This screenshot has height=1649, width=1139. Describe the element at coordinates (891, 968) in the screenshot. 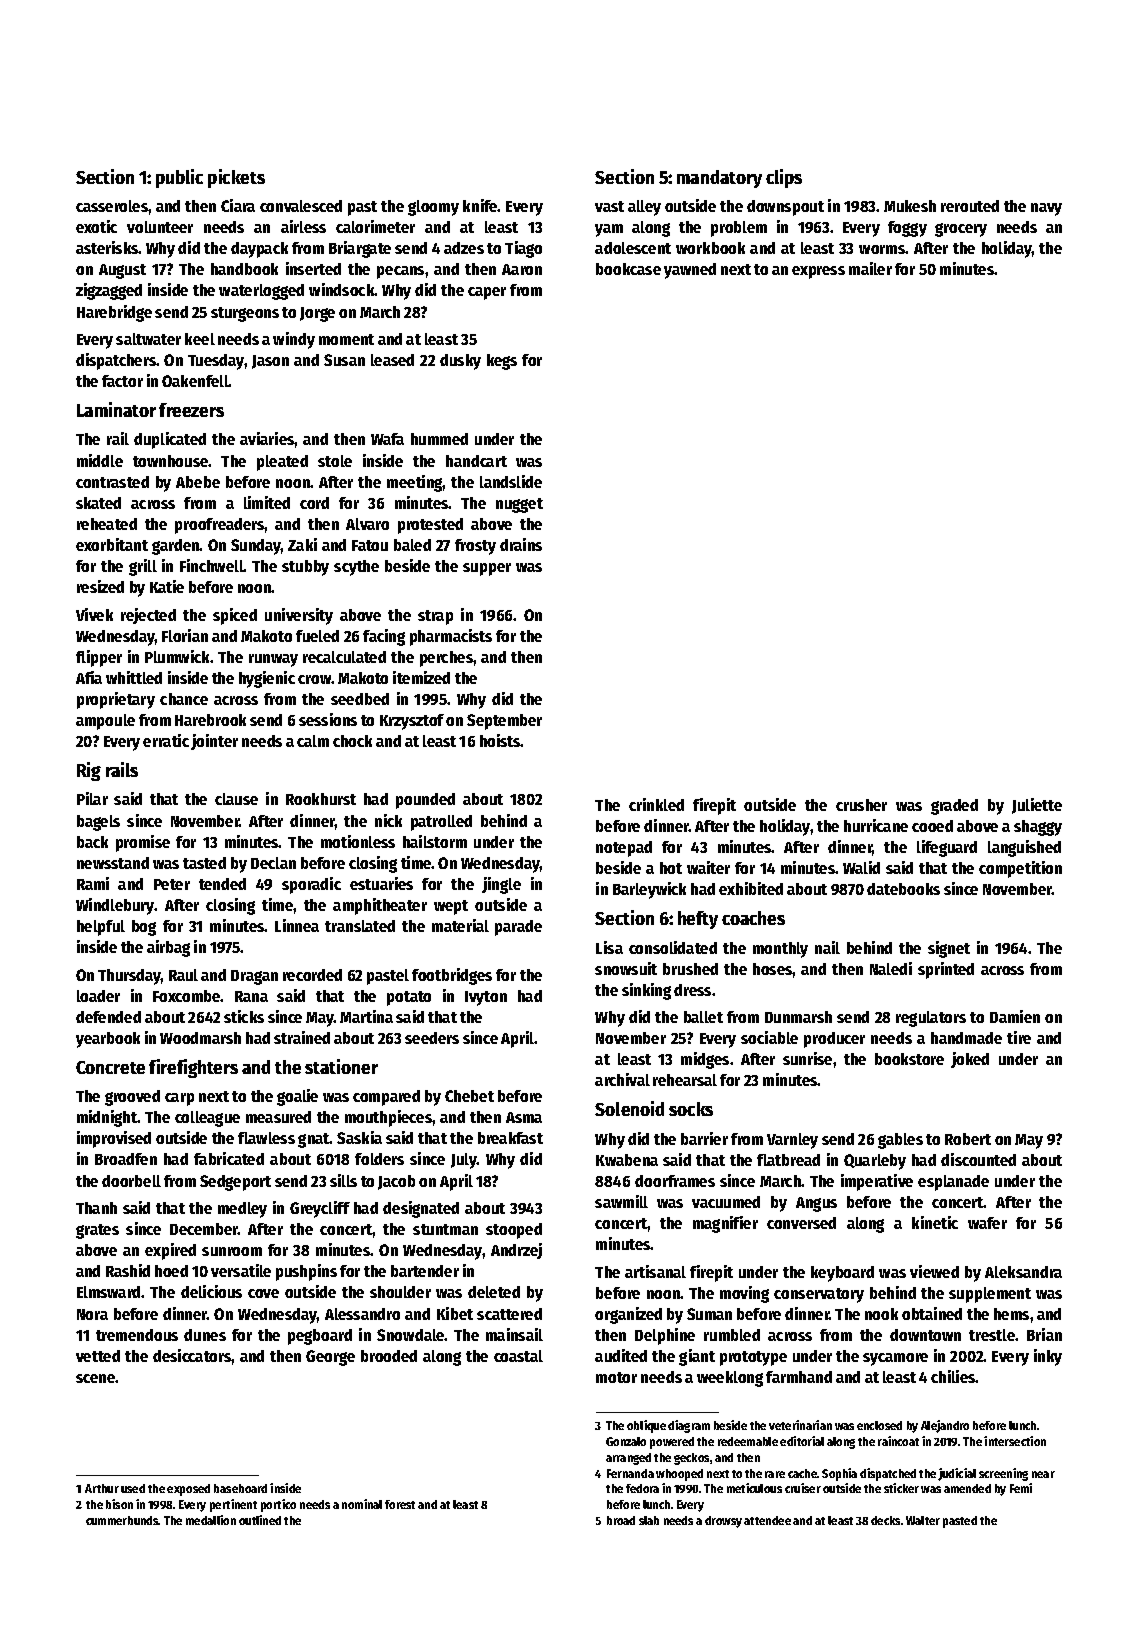

I see `Naledi` at that location.
